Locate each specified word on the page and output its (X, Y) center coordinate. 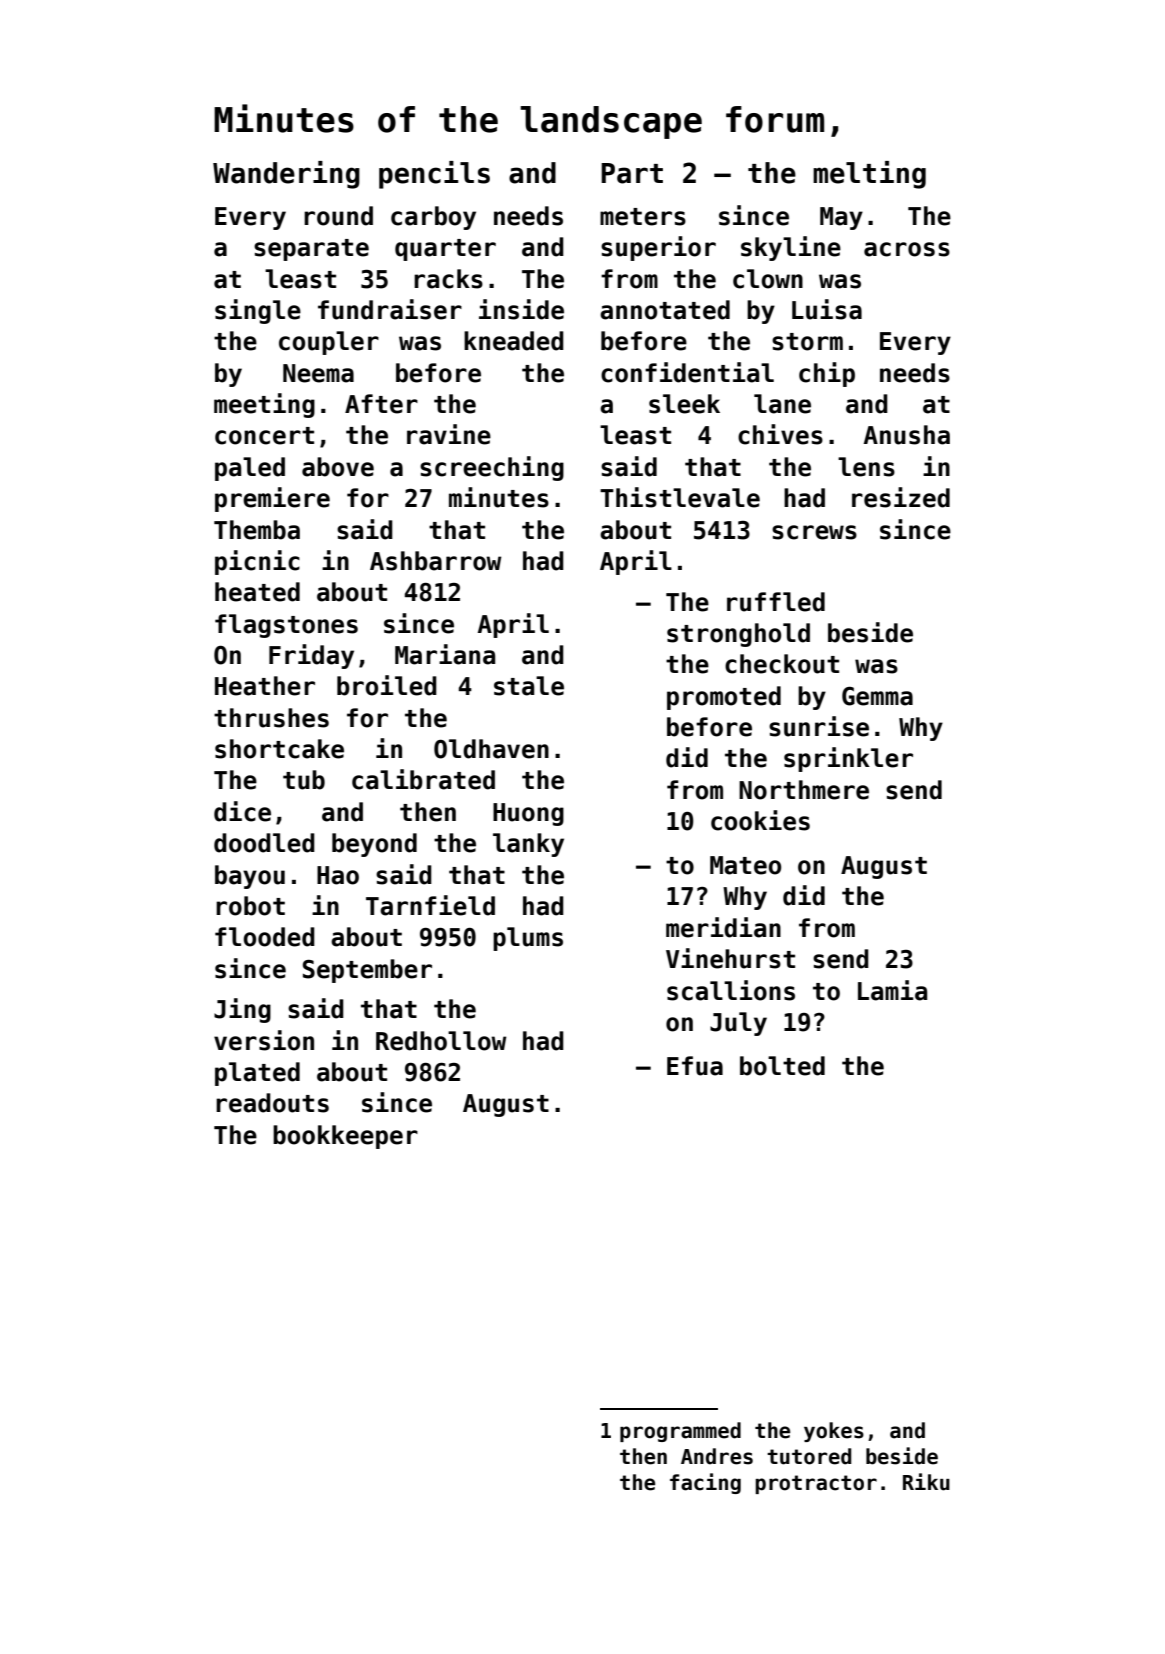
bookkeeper (345, 1137)
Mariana (445, 654)
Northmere (804, 790)
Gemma (877, 696)
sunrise (819, 726)
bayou (250, 877)
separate (311, 250)
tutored (809, 1456)
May (841, 218)
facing (705, 1483)
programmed (680, 1432)
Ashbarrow (435, 561)
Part (632, 173)
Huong (528, 814)
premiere (272, 499)
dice (242, 811)
